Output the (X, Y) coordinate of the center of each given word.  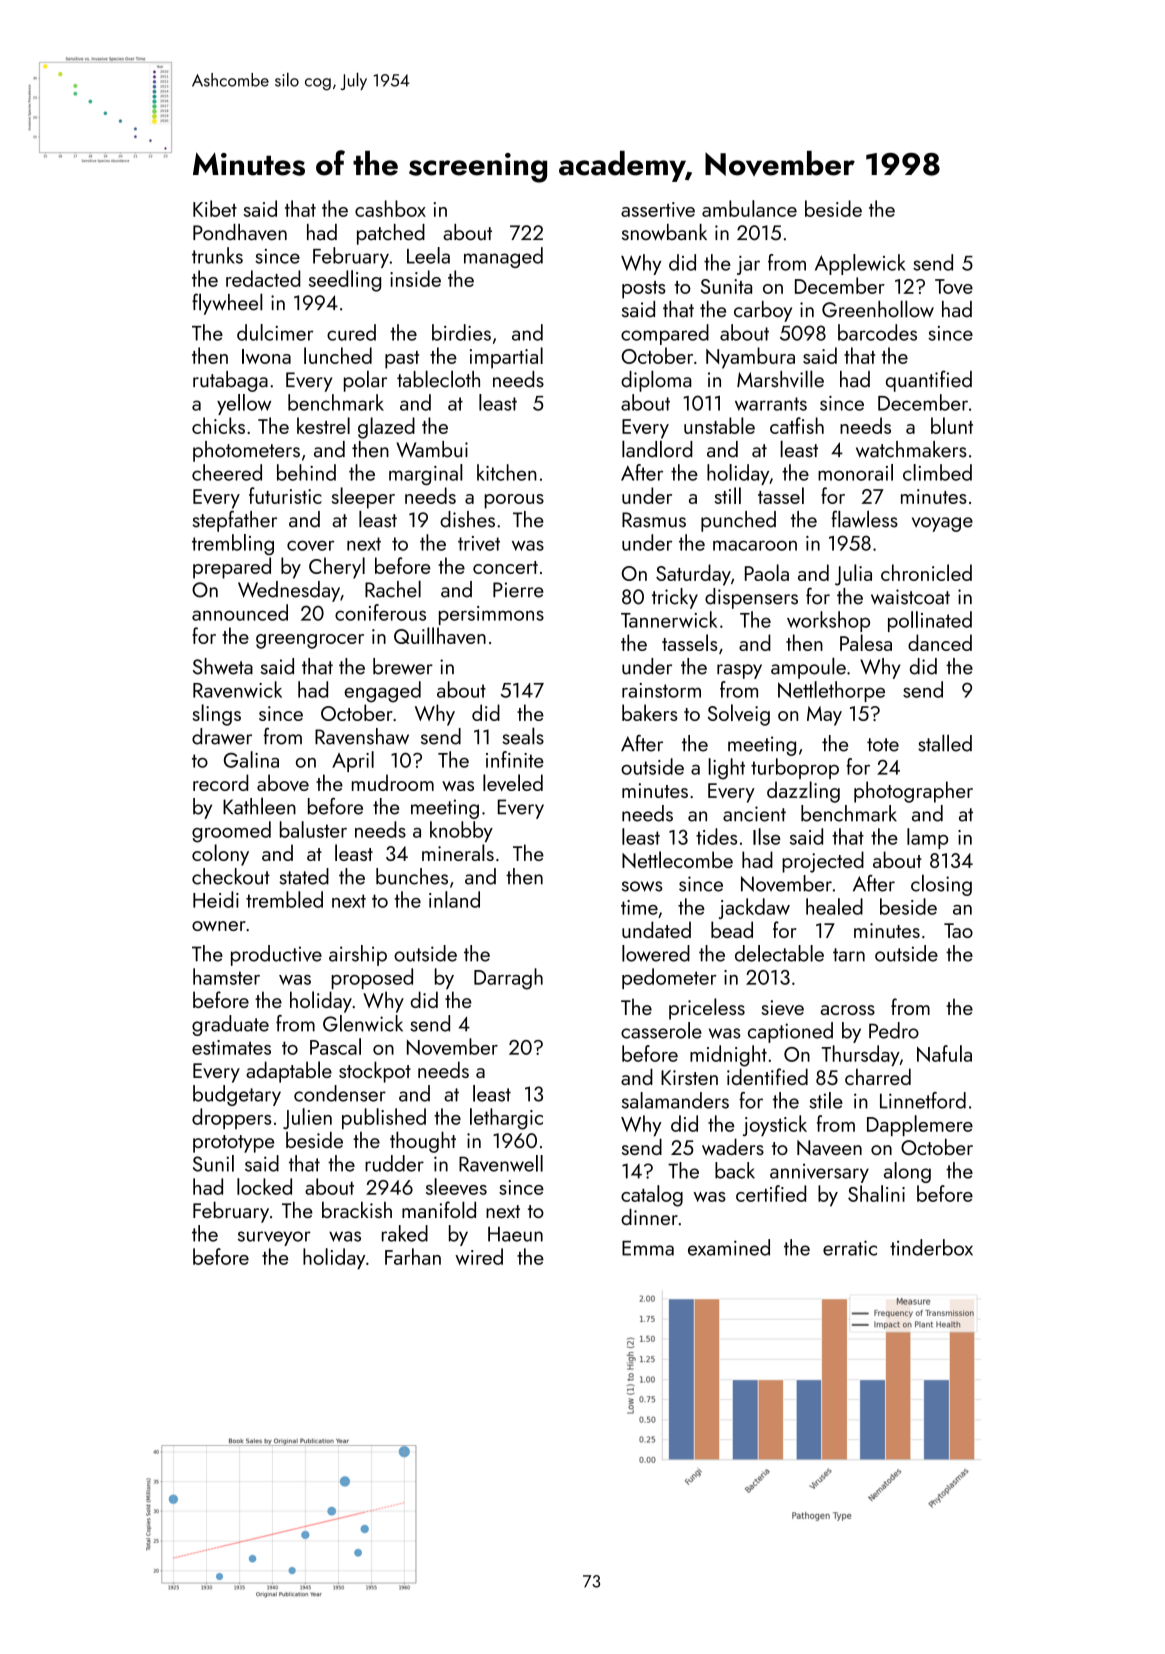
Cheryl (337, 568)
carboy (763, 311)
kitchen (507, 472)
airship (358, 955)
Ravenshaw (362, 736)
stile (826, 1100)
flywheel (227, 304)
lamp (927, 838)
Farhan (413, 1256)
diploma (656, 381)
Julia (853, 575)
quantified (929, 381)
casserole (661, 1030)
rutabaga (230, 381)
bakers (650, 712)
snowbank (664, 232)
